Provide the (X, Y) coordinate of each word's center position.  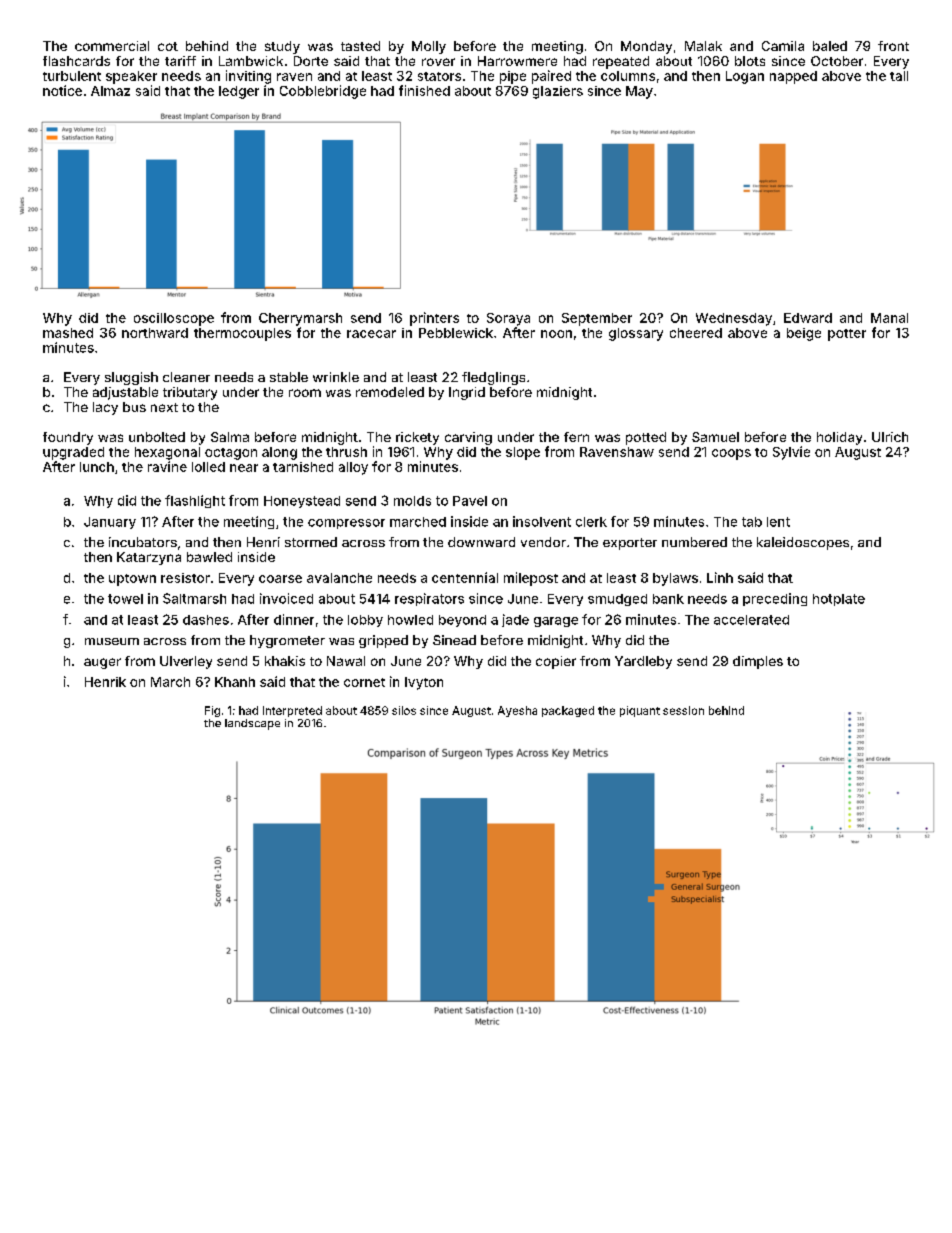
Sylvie (791, 453)
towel (125, 599)
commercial (112, 46)
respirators (429, 599)
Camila (783, 46)
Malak (703, 46)
